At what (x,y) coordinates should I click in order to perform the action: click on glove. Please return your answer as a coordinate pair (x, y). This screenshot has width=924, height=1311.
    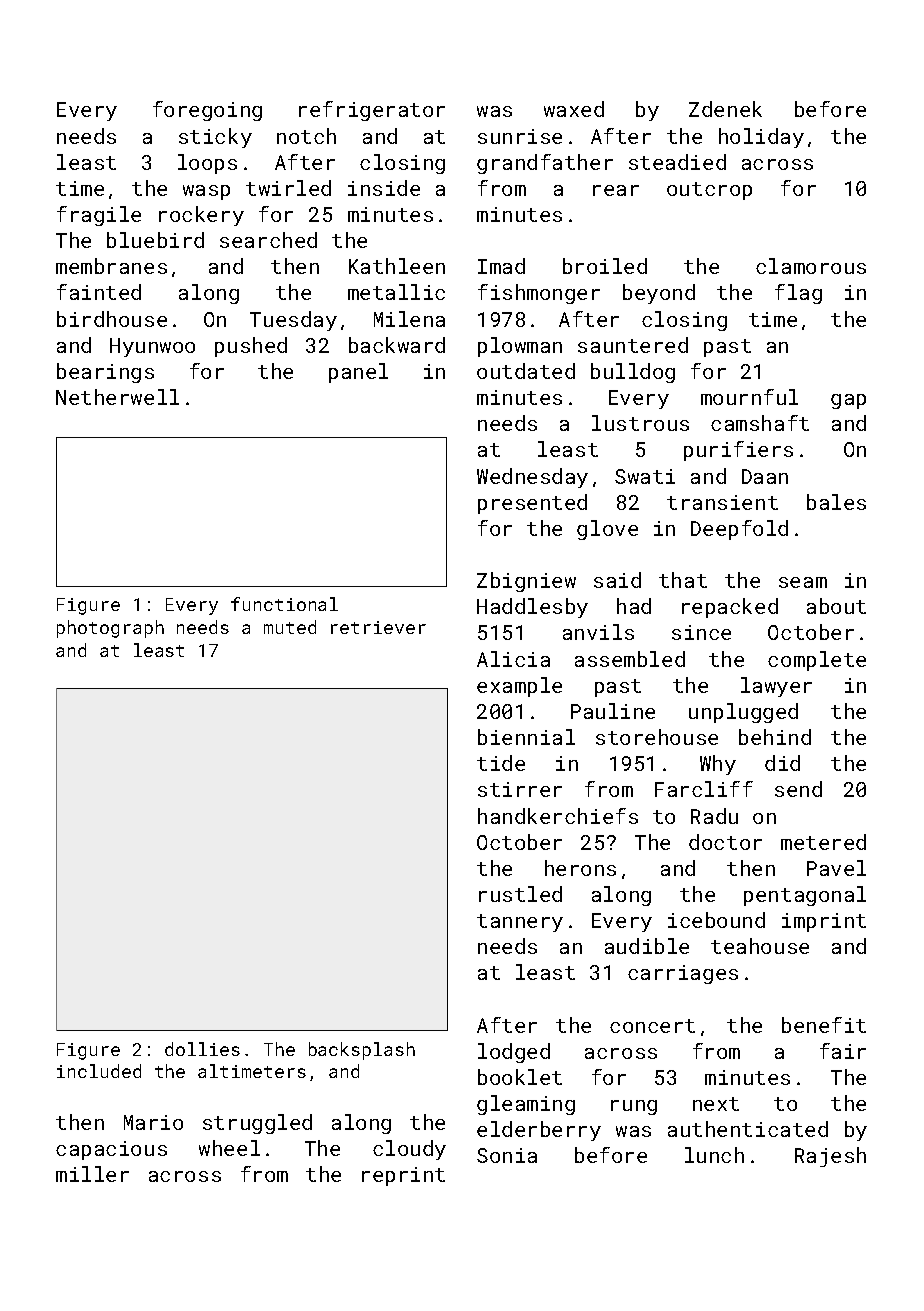
    Looking at the image, I should click on (607, 530).
